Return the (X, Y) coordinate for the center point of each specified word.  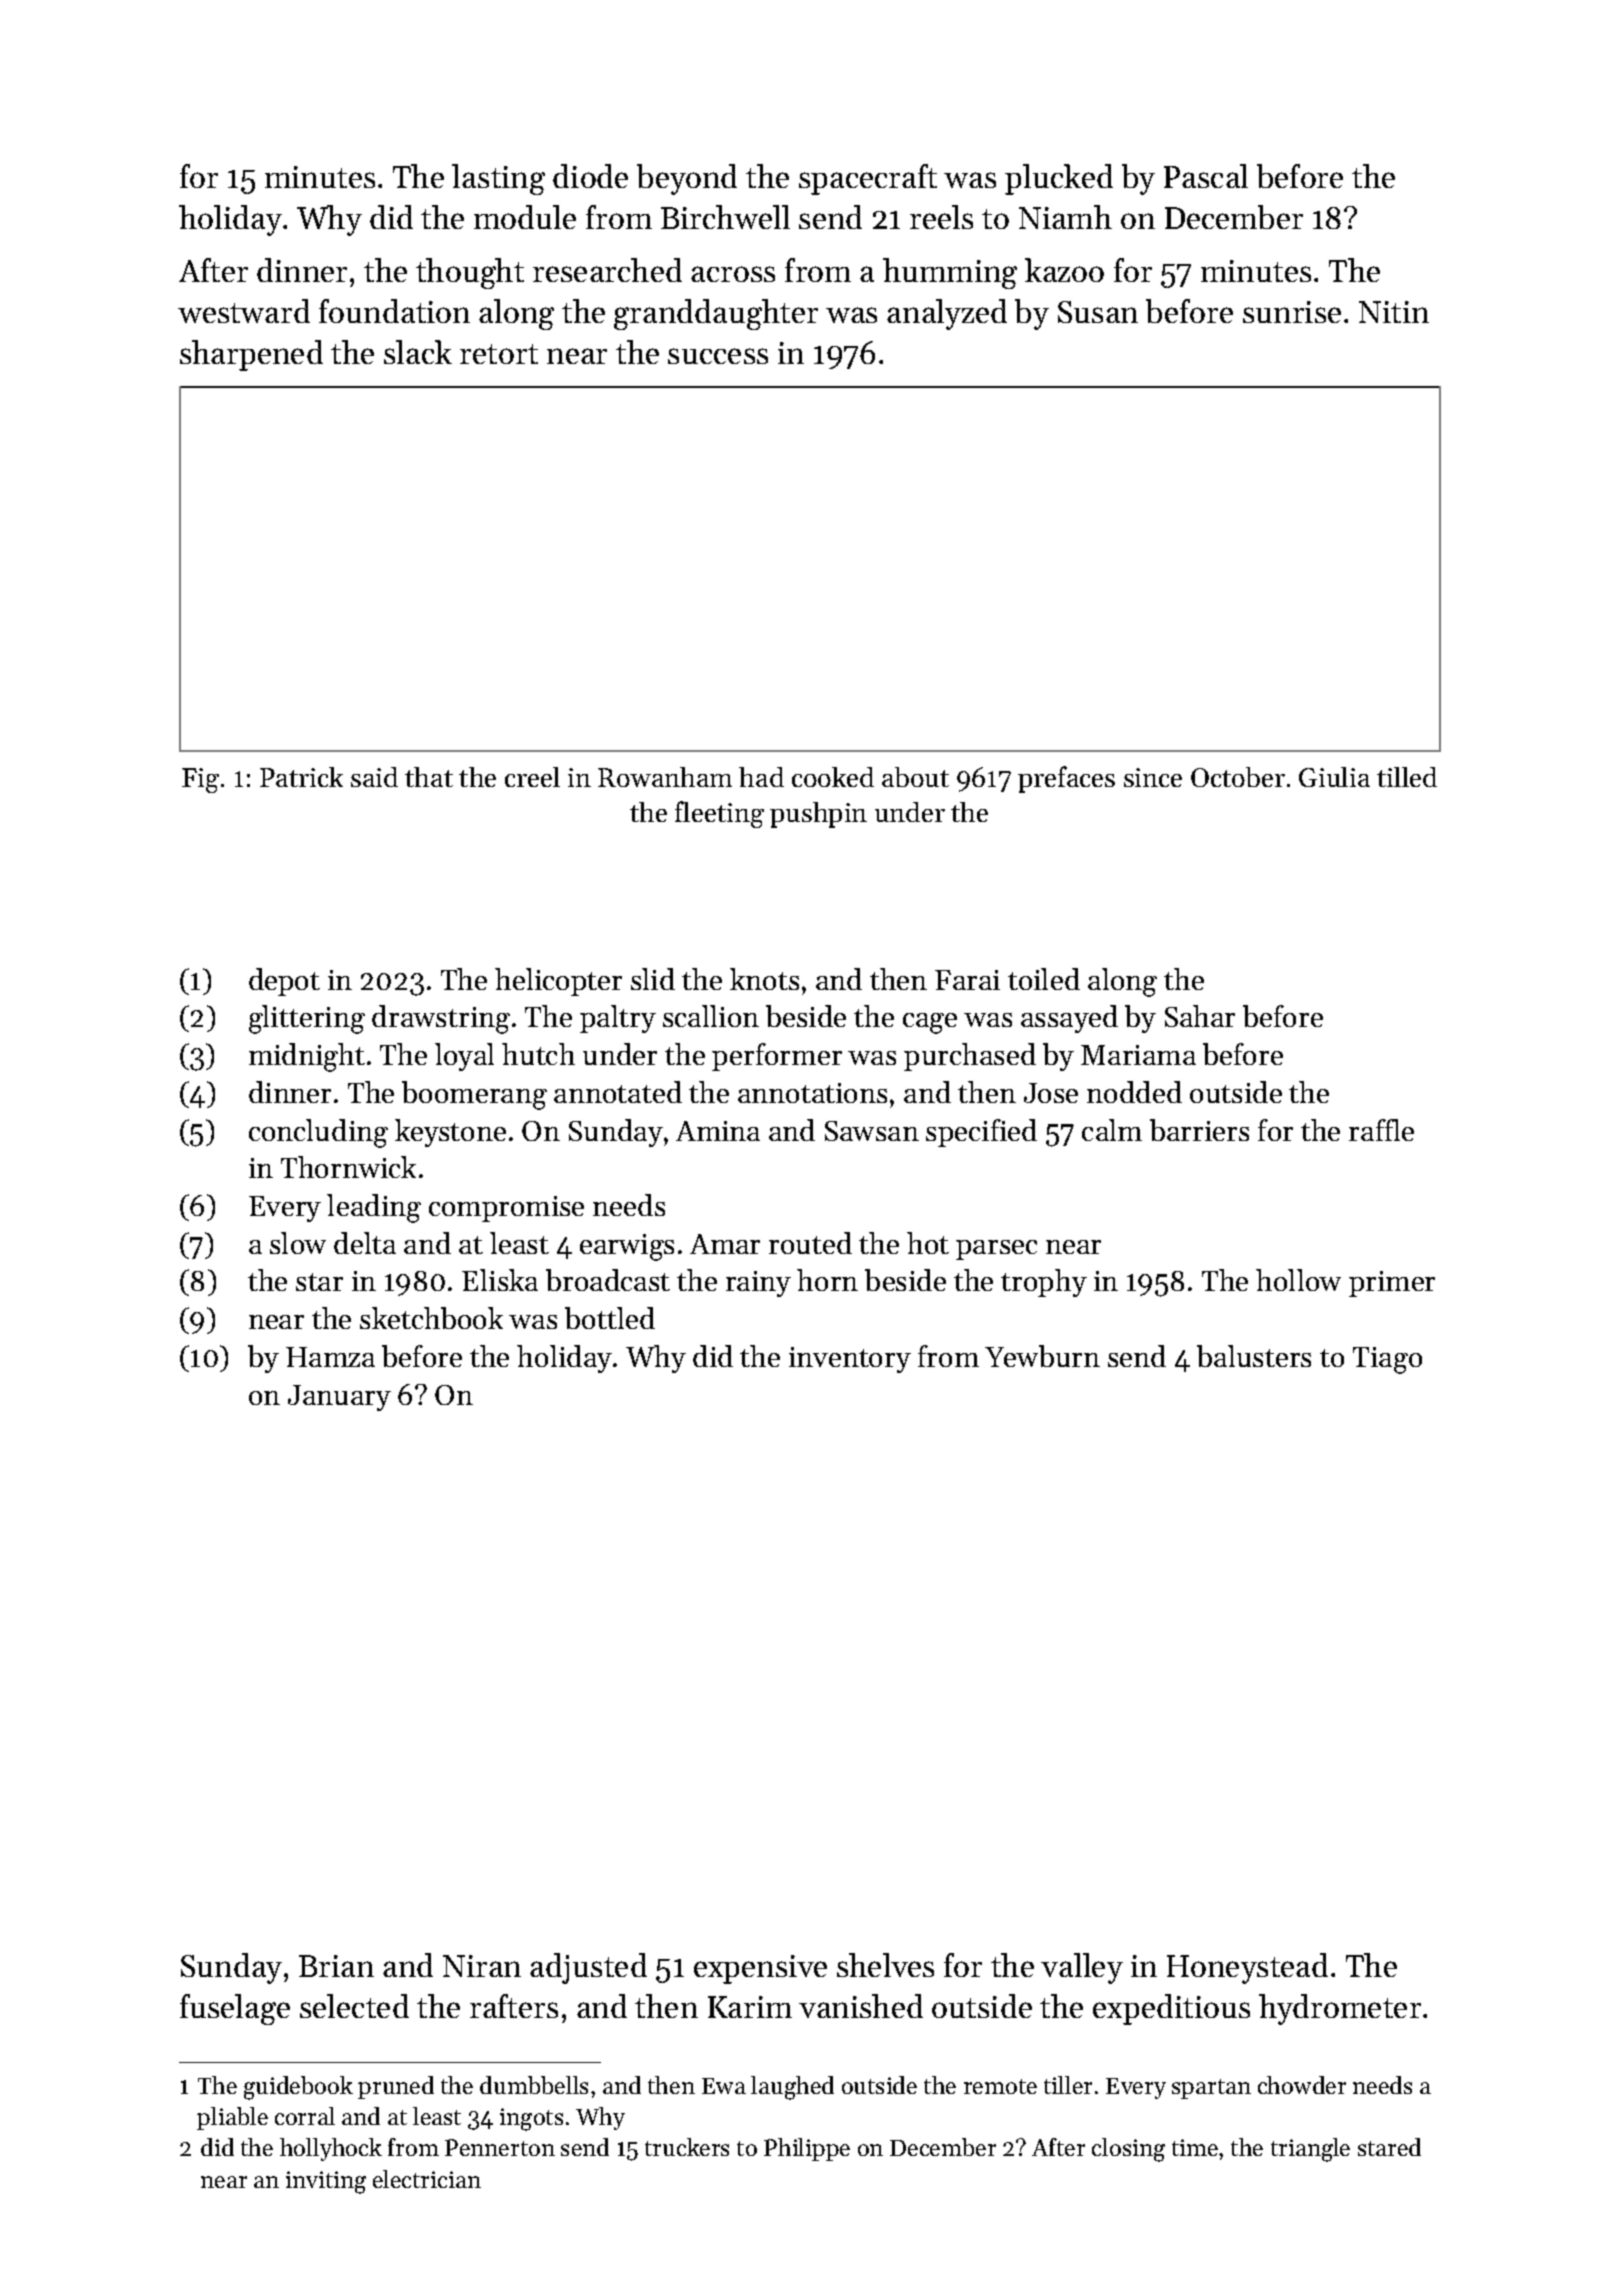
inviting (326, 2182)
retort (499, 354)
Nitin (1394, 312)
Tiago (1387, 1360)
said (374, 777)
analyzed (947, 314)
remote (1000, 2086)
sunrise (1292, 312)
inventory (850, 1360)
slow (298, 1243)
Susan (1098, 312)
